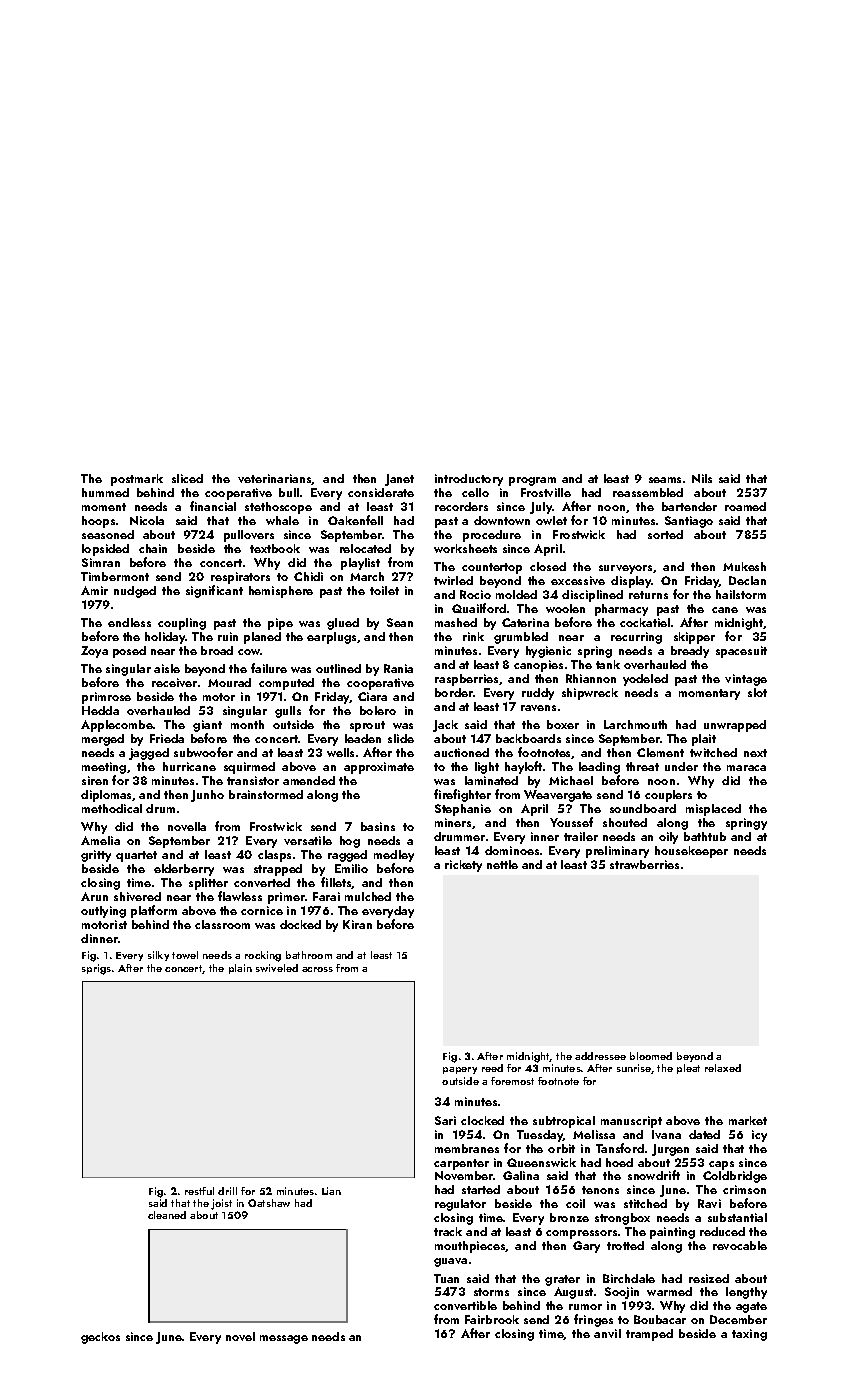  I want to click on clocked, so click(482, 1120).
